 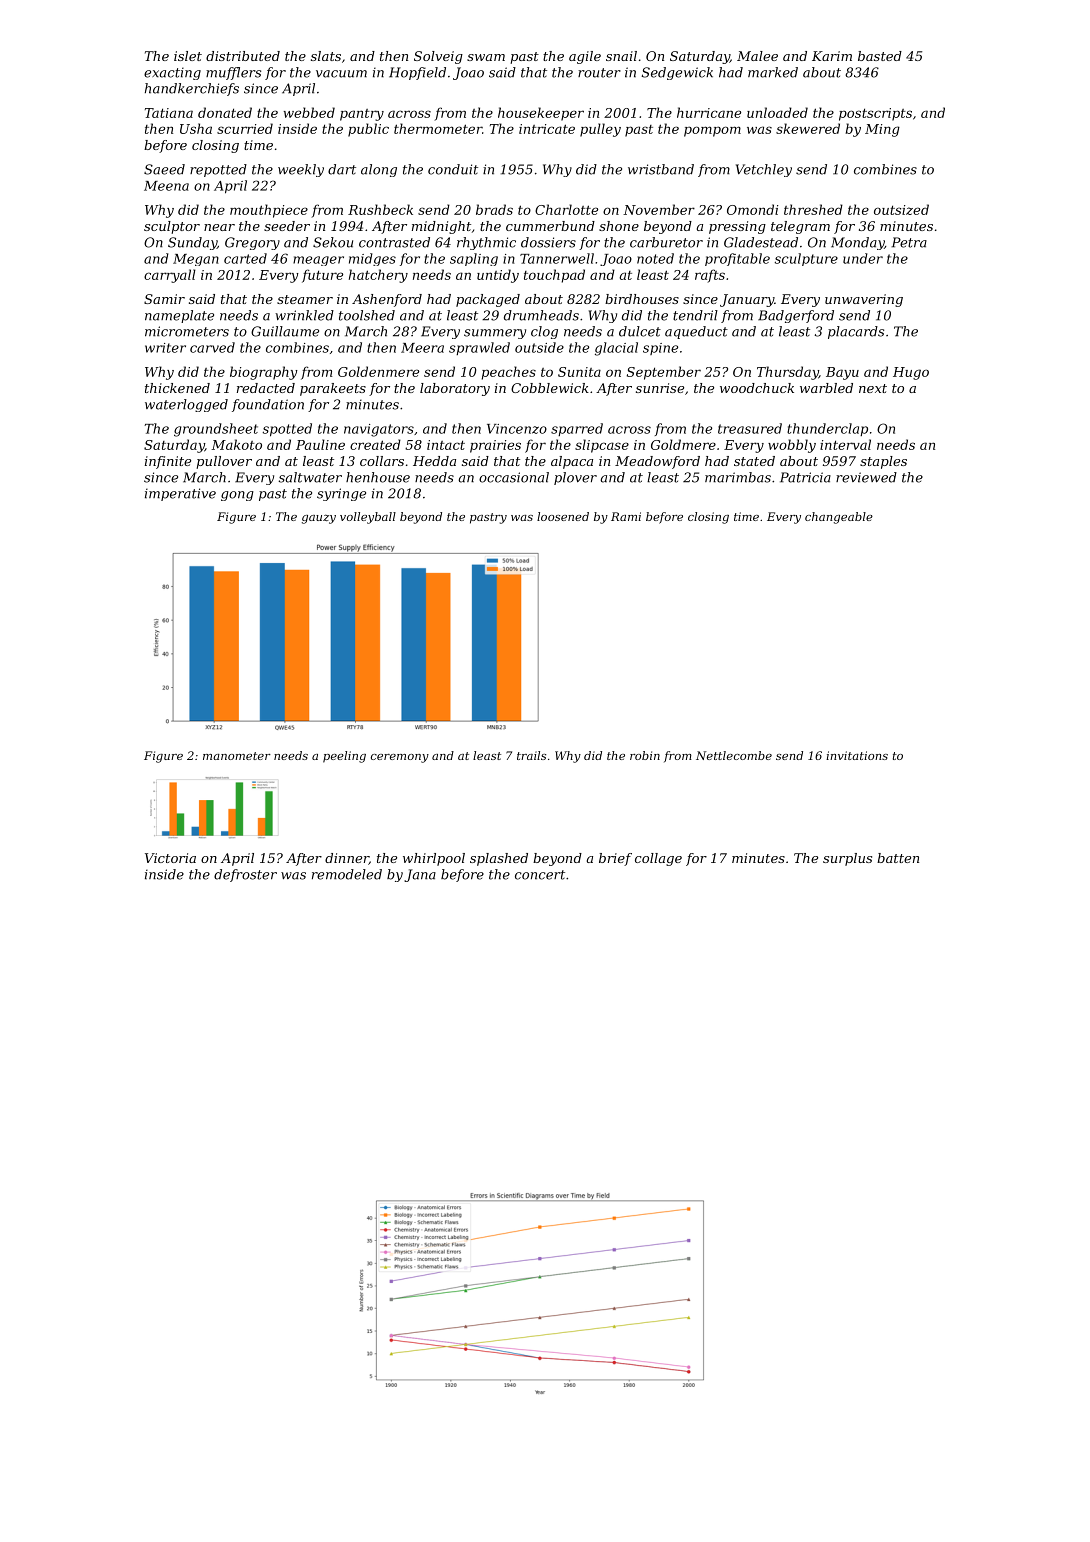 What do you see at coordinates (218, 170) in the screenshot?
I see `repotted` at bounding box center [218, 170].
